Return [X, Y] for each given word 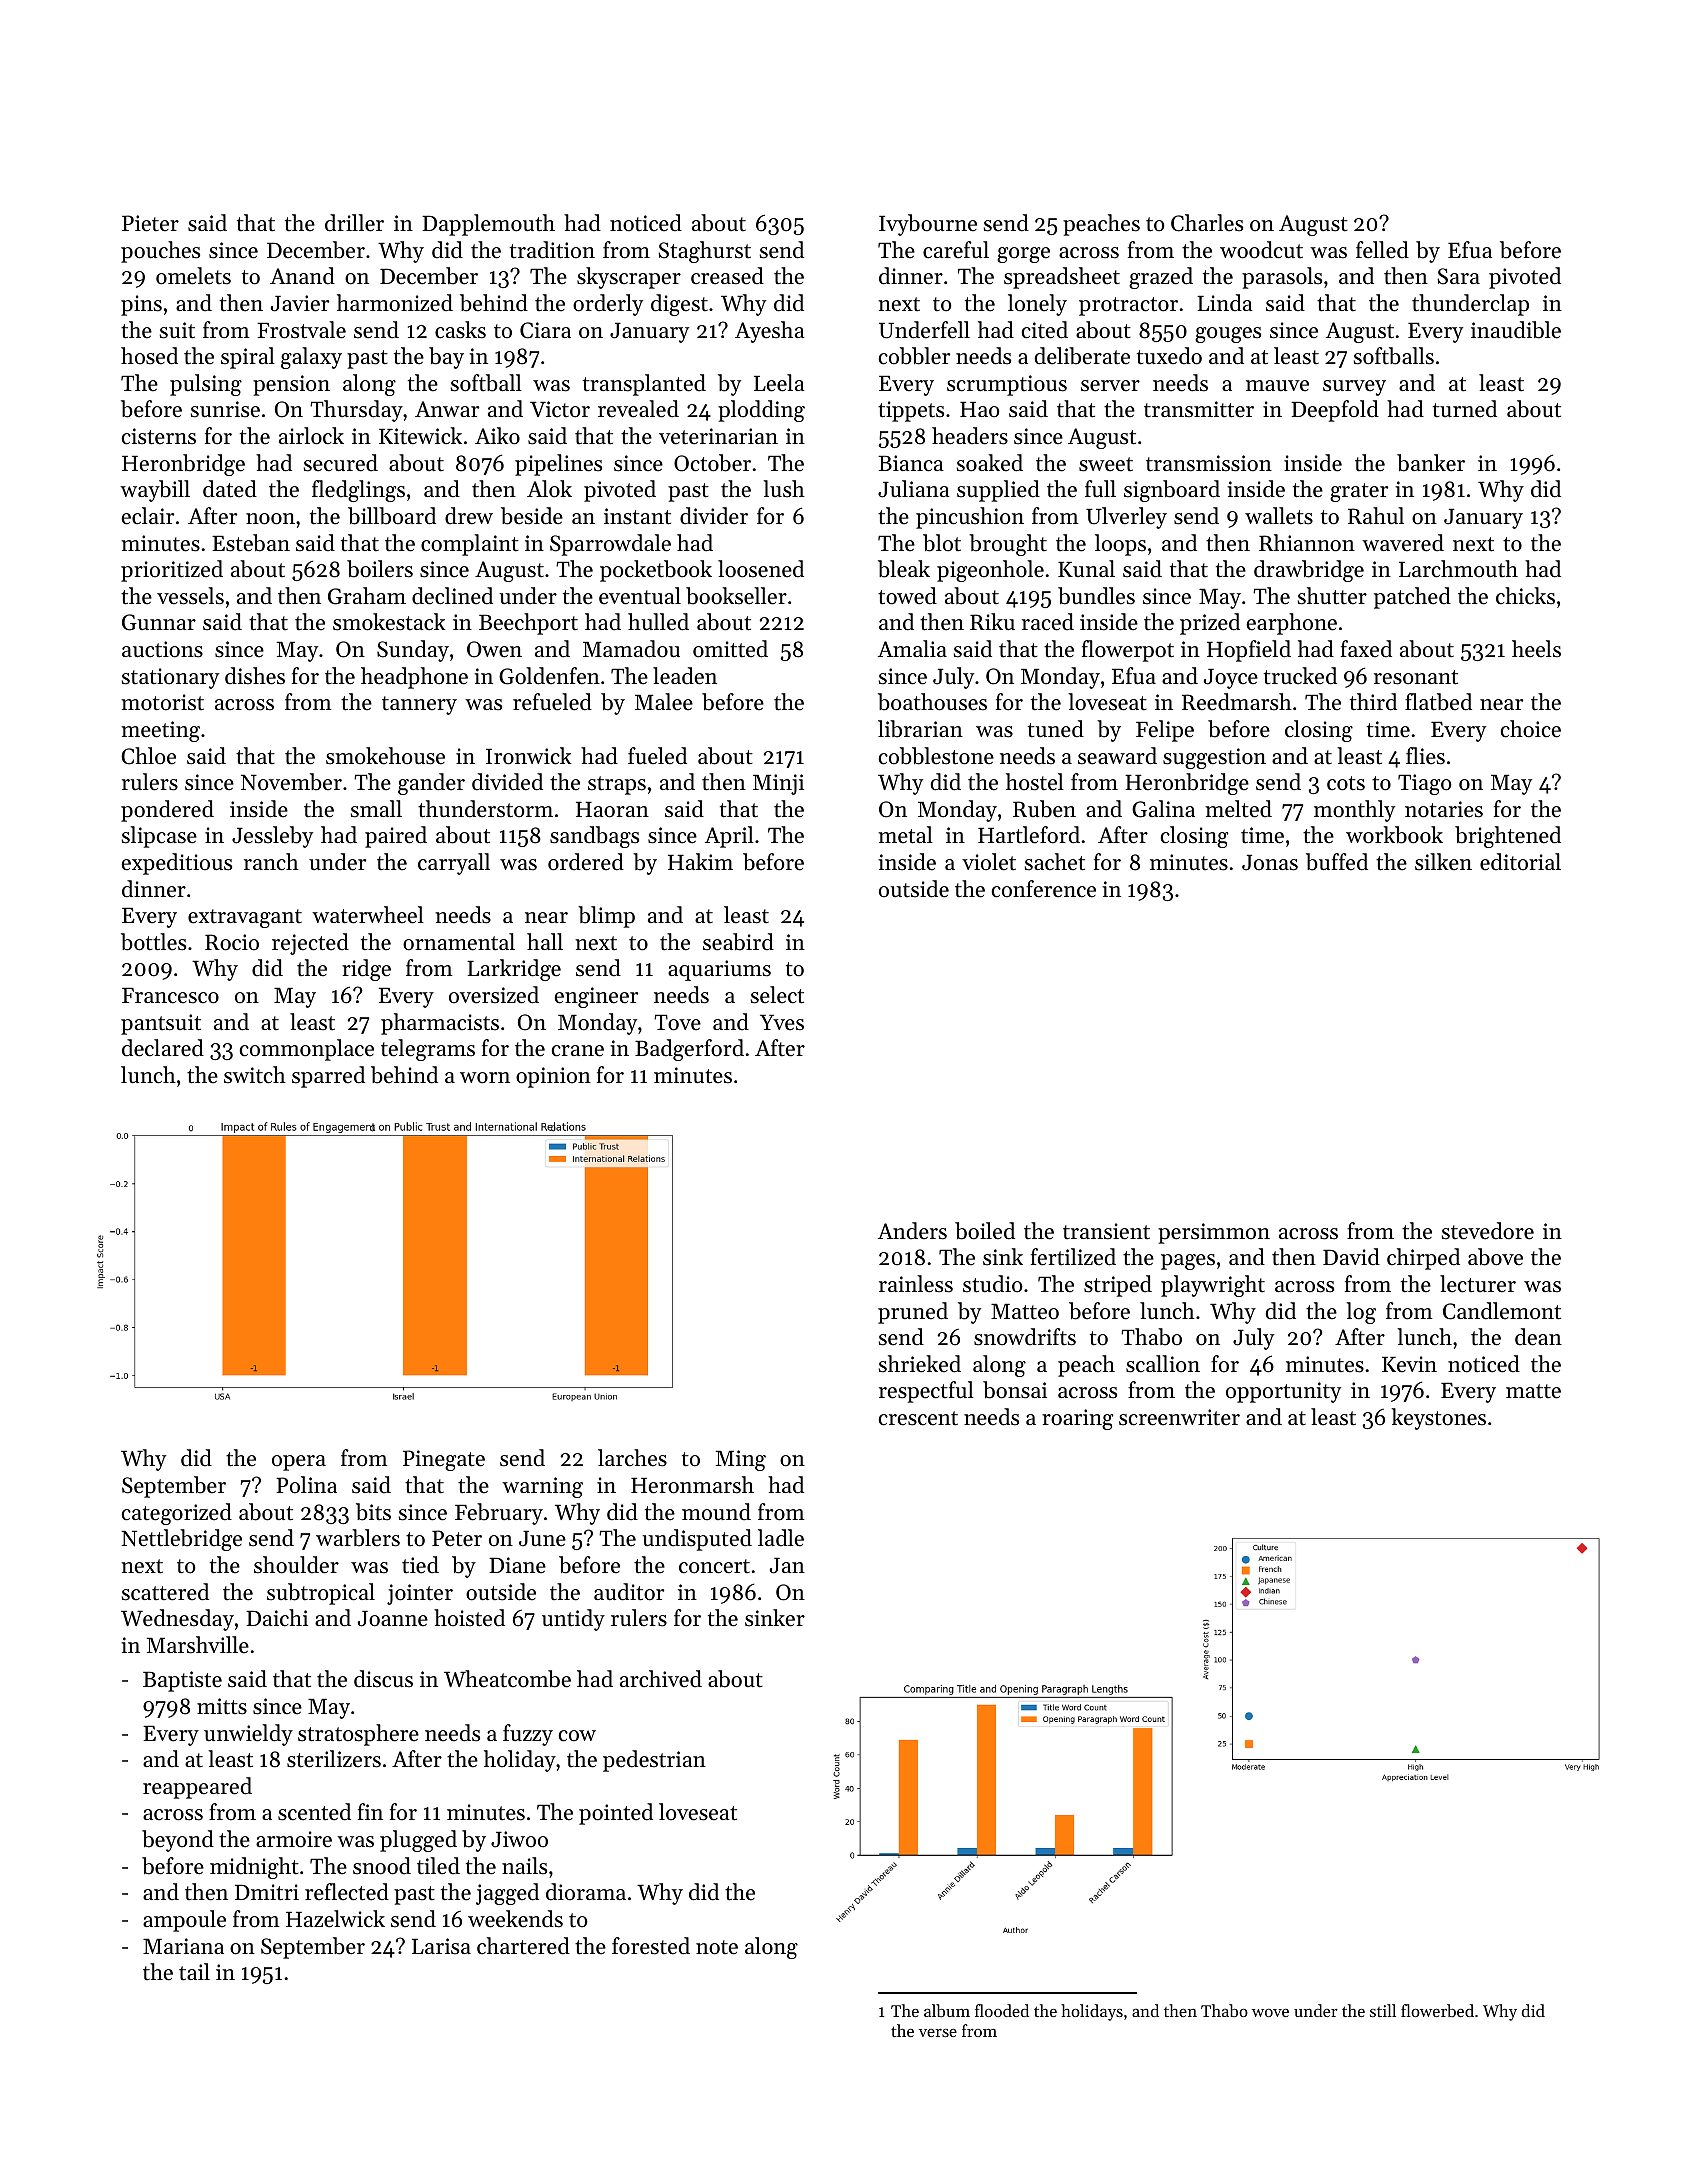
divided [507, 782]
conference [1044, 889]
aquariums [719, 970]
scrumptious [1007, 385]
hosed [149, 356]
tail [194, 1972]
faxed [1366, 649]
